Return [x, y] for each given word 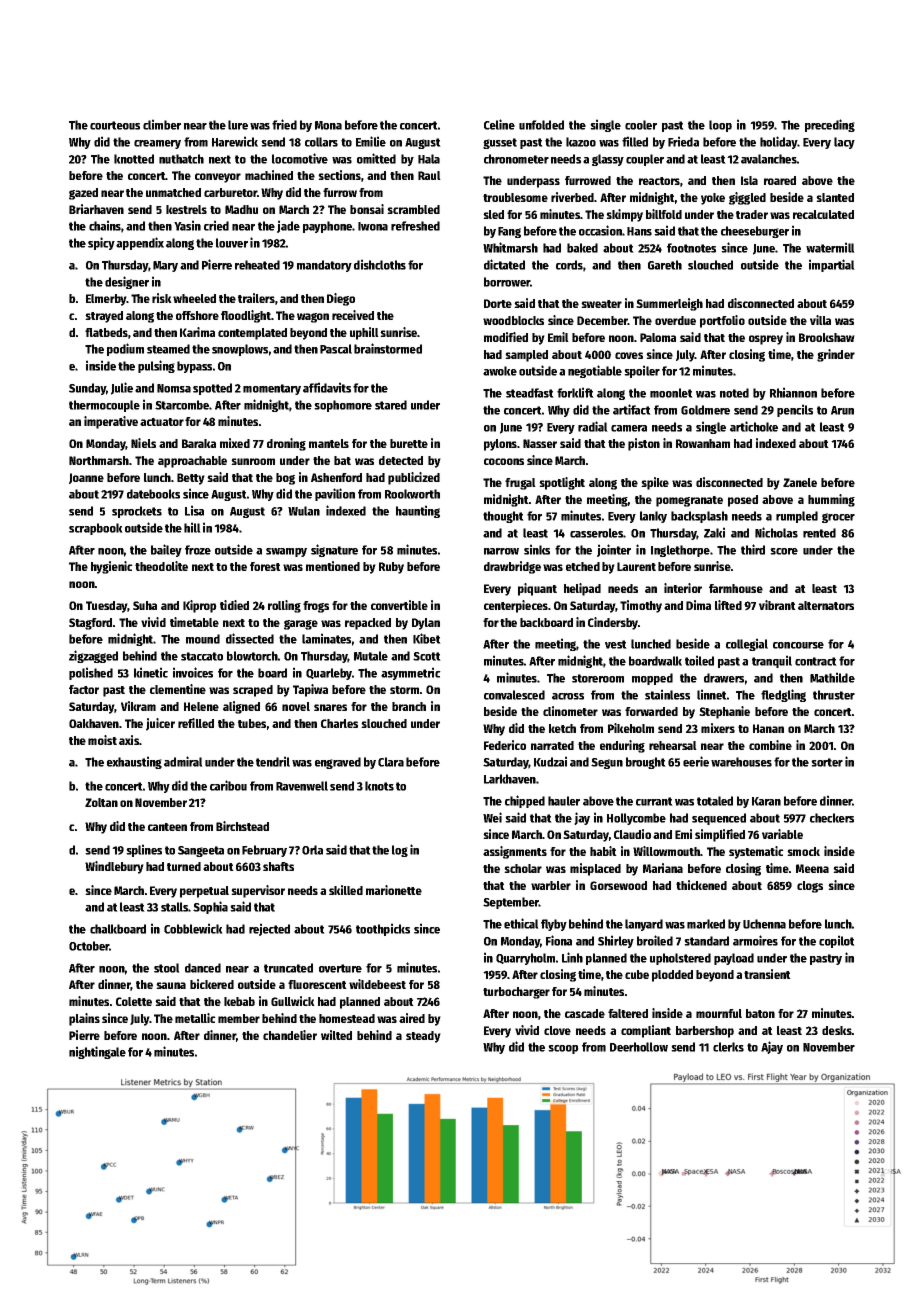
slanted [835, 197]
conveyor [218, 178]
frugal [520, 484]
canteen [167, 827]
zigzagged [93, 656]
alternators [826, 605]
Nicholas [776, 532]
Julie [122, 388]
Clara [391, 762]
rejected [269, 929]
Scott [427, 656]
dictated [504, 264]
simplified [720, 835]
